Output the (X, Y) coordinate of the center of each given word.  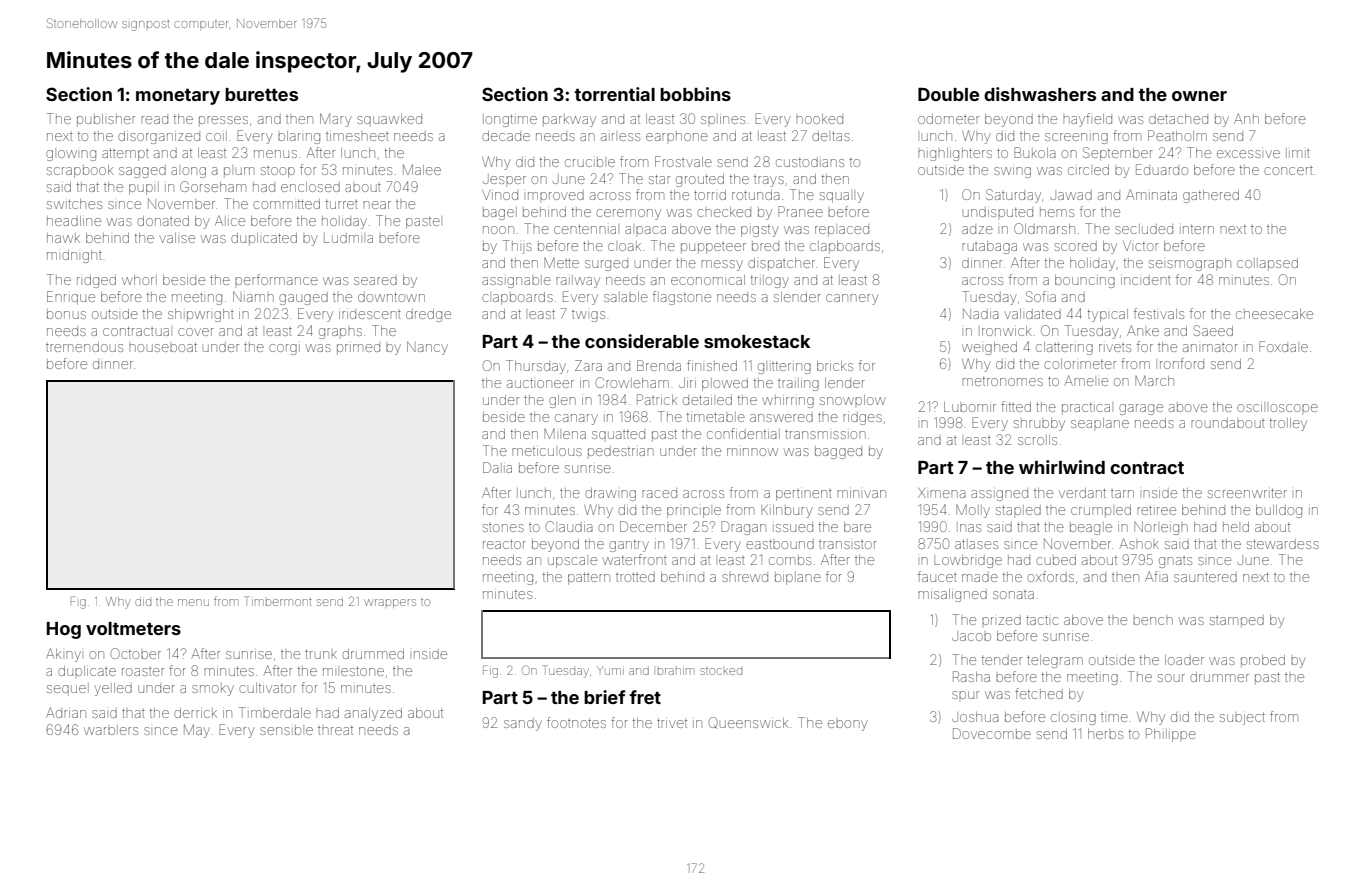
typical (1108, 315)
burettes (261, 94)
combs (790, 560)
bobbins (695, 94)
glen (562, 401)
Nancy (427, 348)
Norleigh (1161, 528)
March (1154, 381)
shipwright (201, 315)
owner (1199, 96)
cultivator (267, 688)
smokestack (757, 341)
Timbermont (278, 601)
